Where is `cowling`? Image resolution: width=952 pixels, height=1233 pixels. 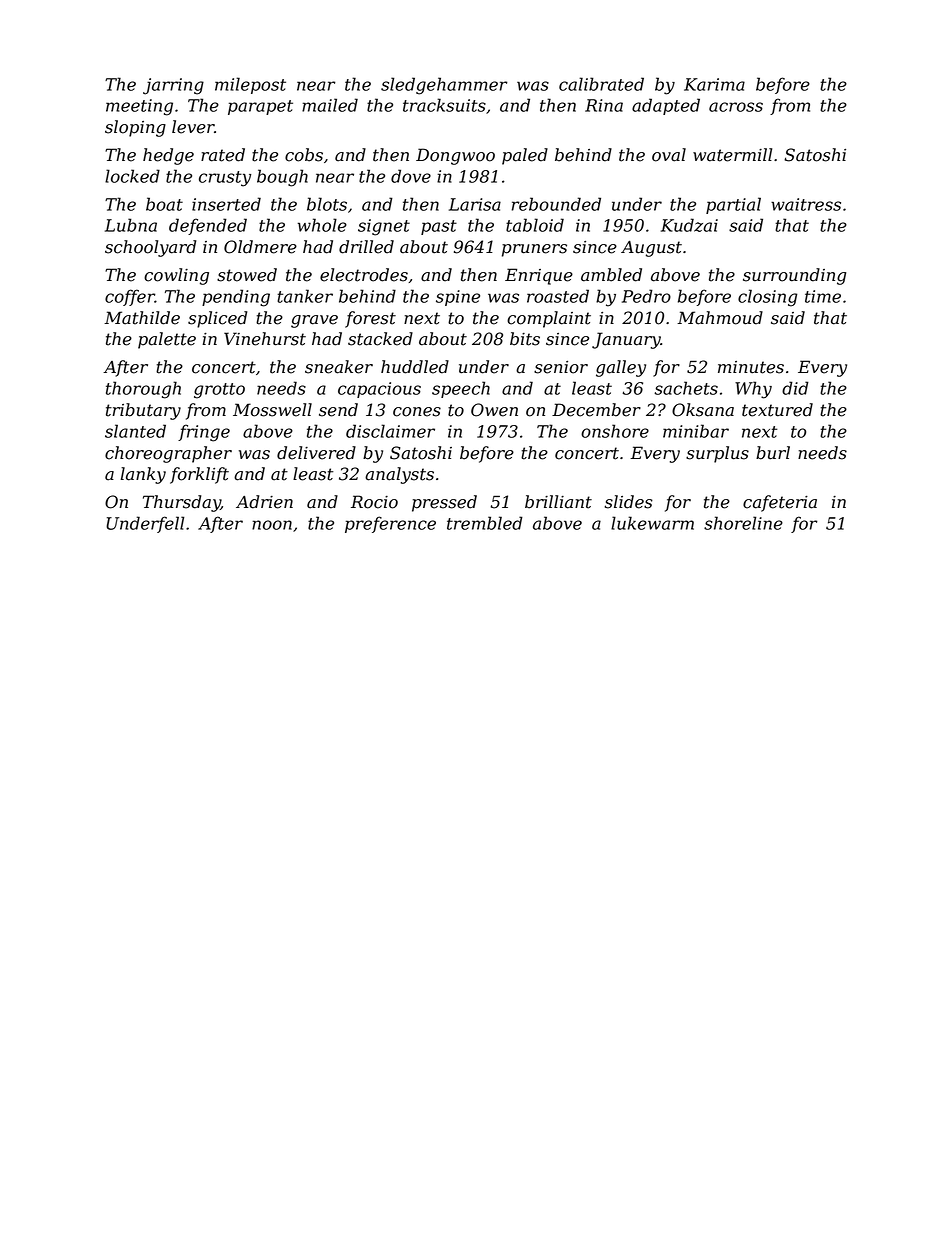 cowling is located at coordinates (176, 276).
